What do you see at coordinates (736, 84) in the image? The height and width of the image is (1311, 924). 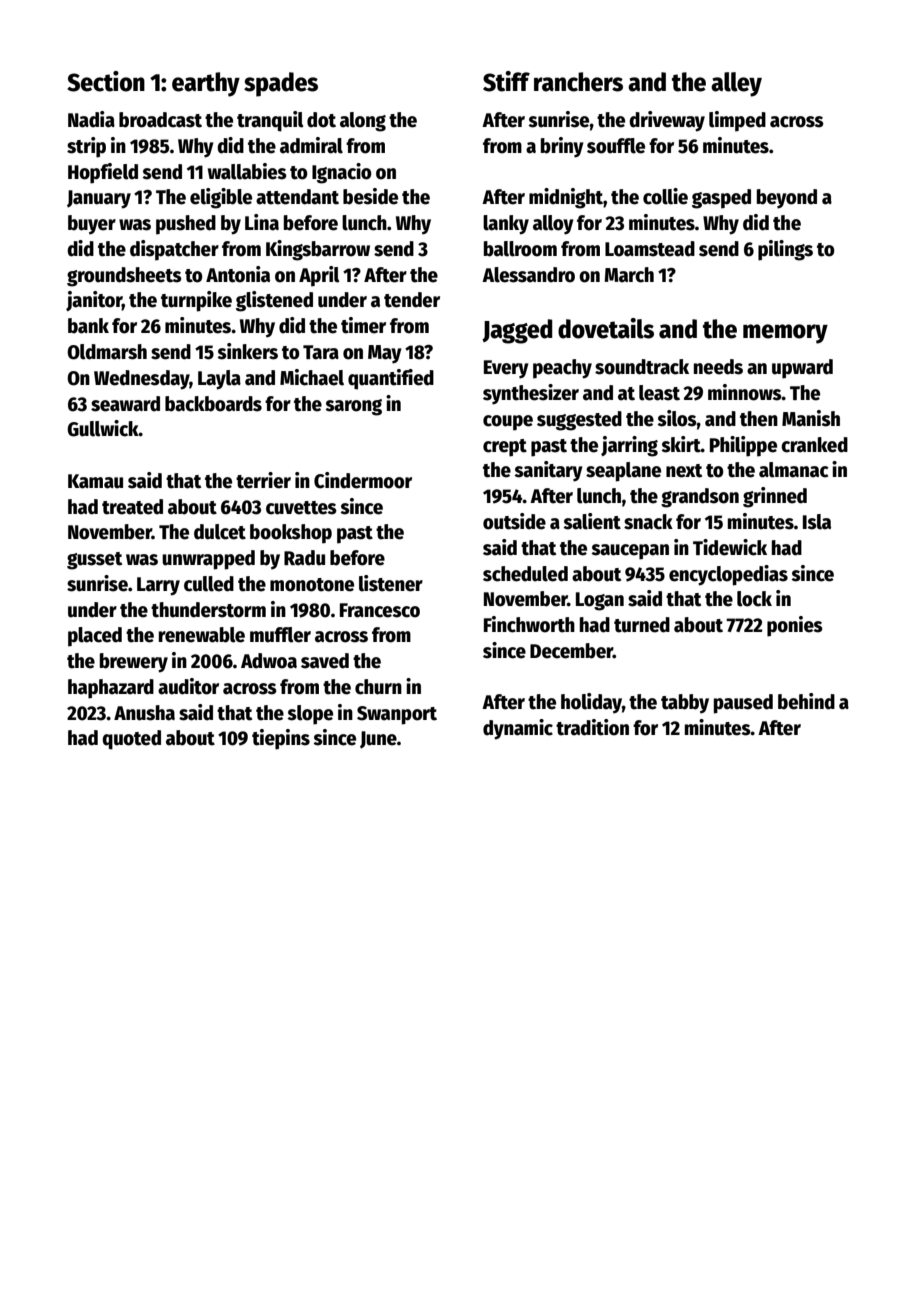 I see `alley` at bounding box center [736, 84].
